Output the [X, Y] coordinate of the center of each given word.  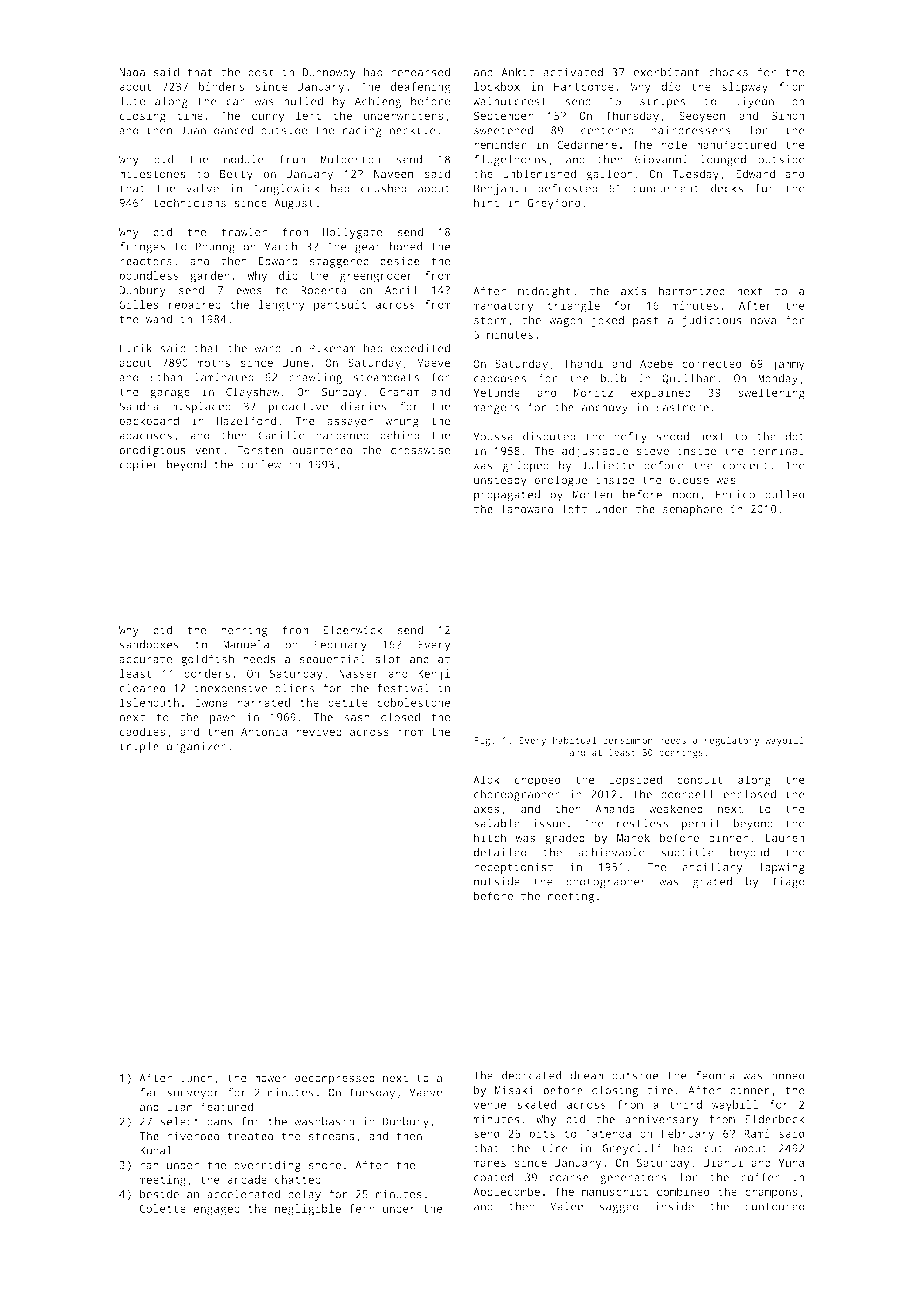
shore [325, 1164]
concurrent [666, 189]
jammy [788, 365]
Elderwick [353, 629]
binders [221, 86]
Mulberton [351, 159]
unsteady [500, 481]
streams [331, 1136]
